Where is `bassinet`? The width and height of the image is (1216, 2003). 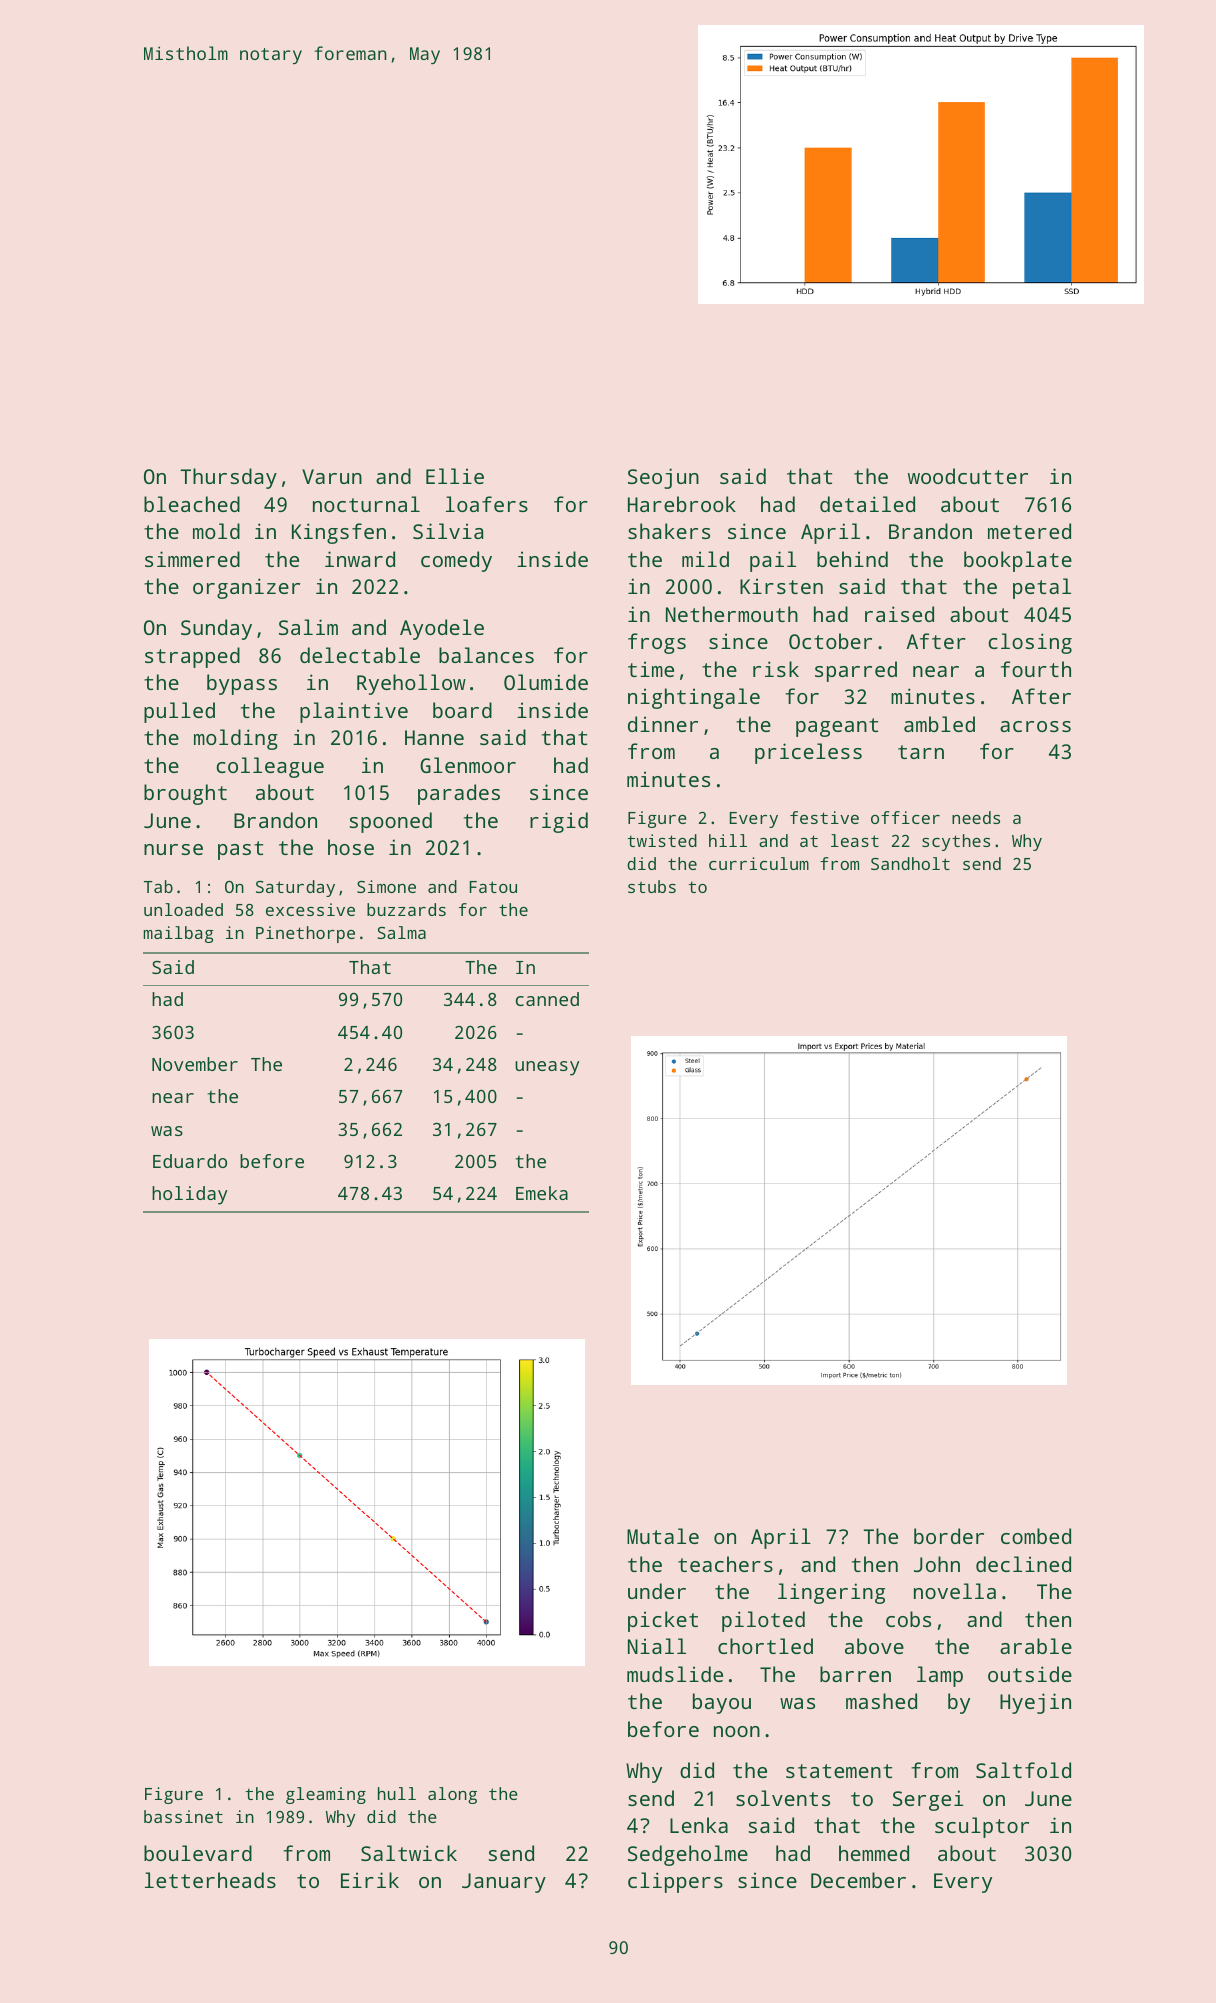
bassinet is located at coordinates (183, 1816).
